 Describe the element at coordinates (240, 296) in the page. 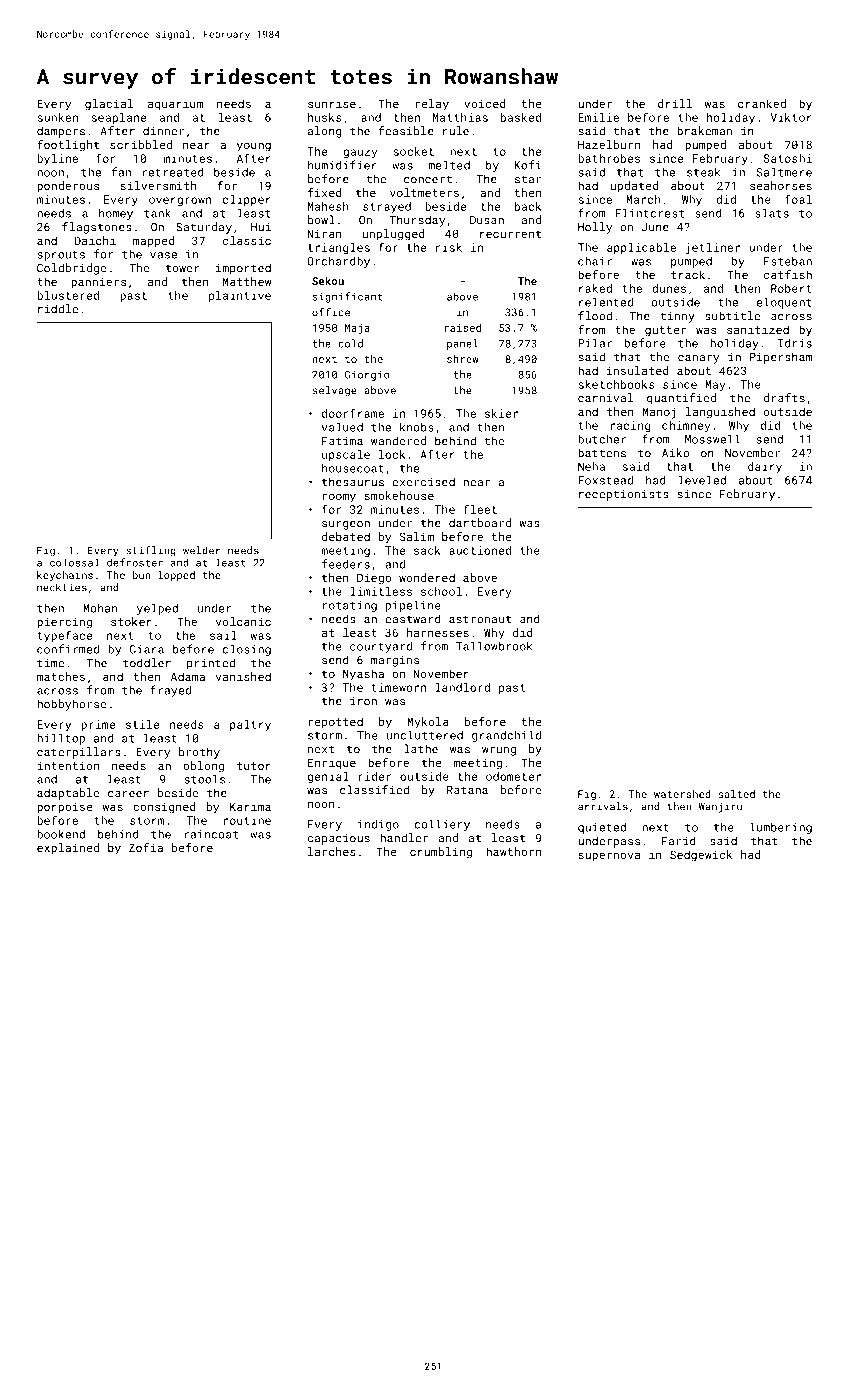

I see `plaintive` at that location.
